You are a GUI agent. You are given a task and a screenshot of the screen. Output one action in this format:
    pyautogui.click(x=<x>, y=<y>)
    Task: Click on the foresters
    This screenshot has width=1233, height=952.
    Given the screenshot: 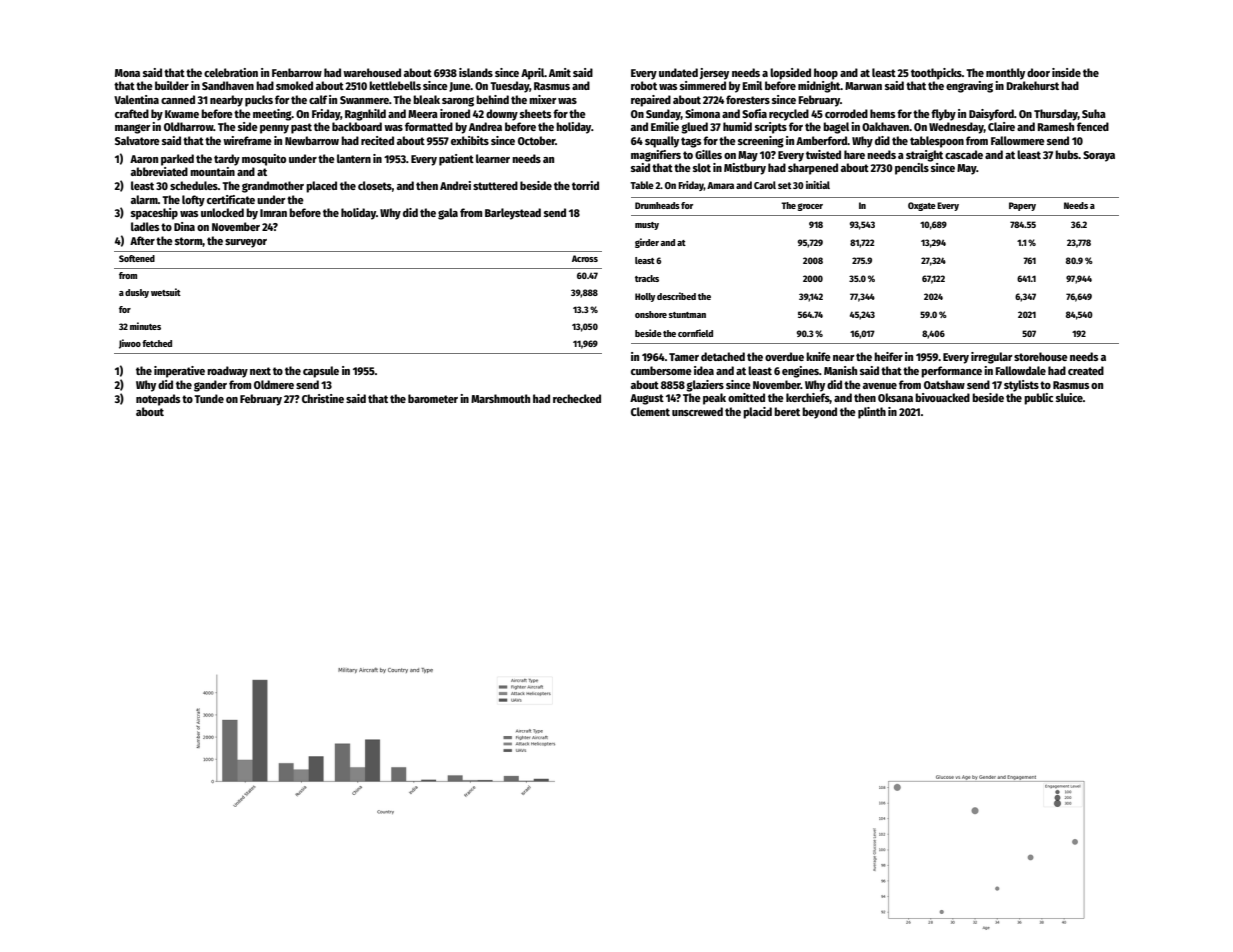 What is the action you would take?
    pyautogui.click(x=748, y=99)
